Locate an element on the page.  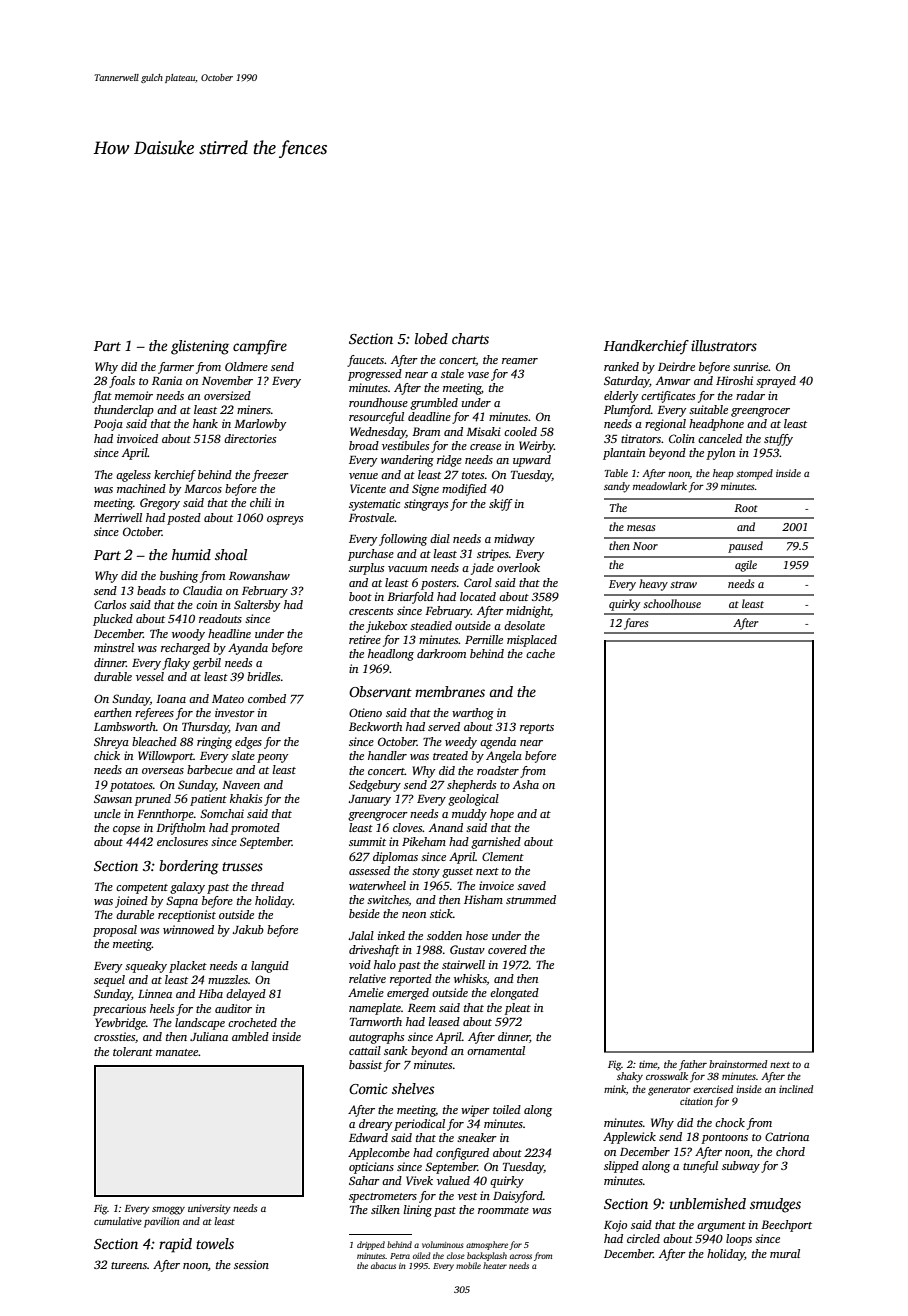
saved is located at coordinates (531, 885).
